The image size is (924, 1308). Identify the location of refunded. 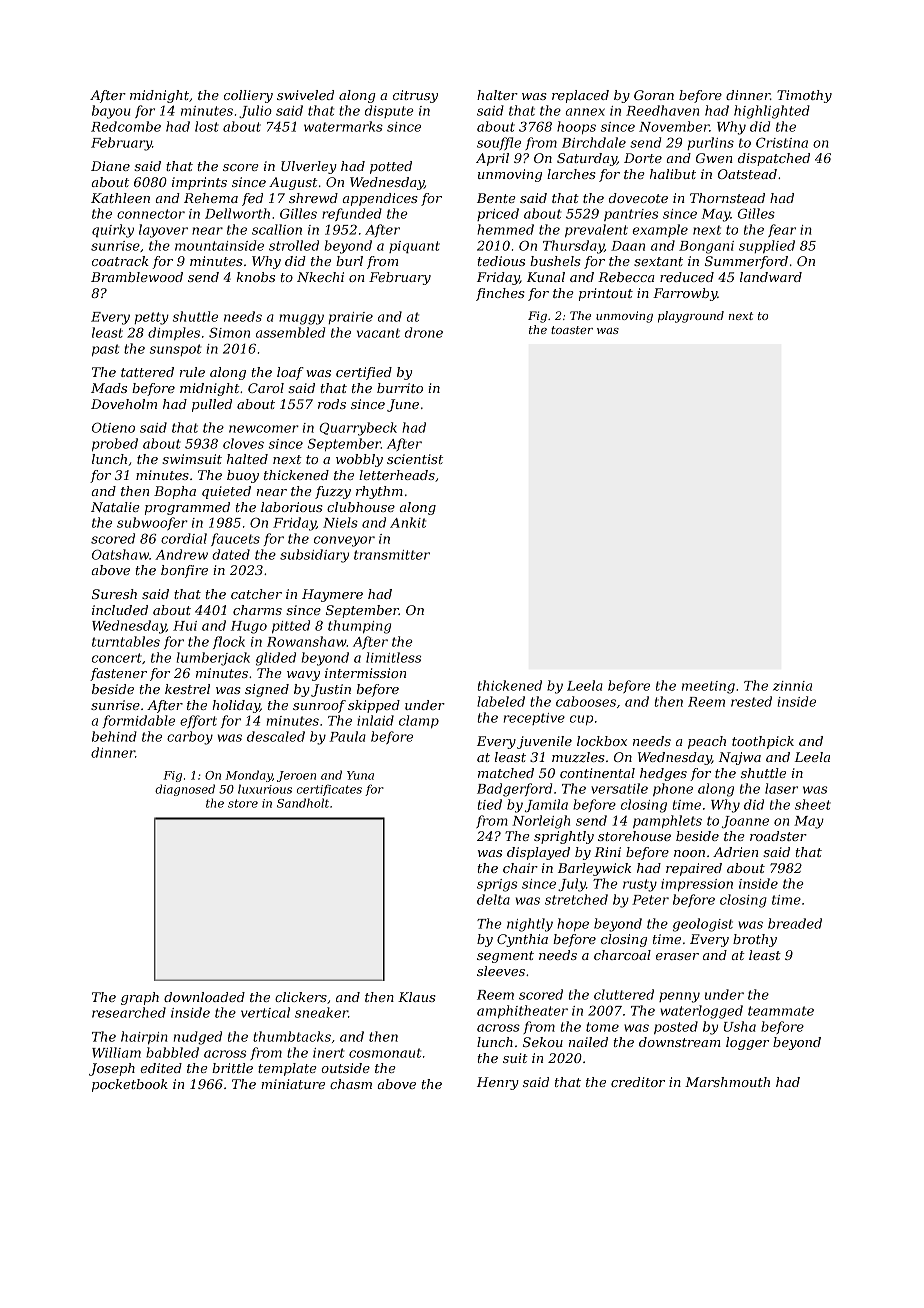
(352, 214).
